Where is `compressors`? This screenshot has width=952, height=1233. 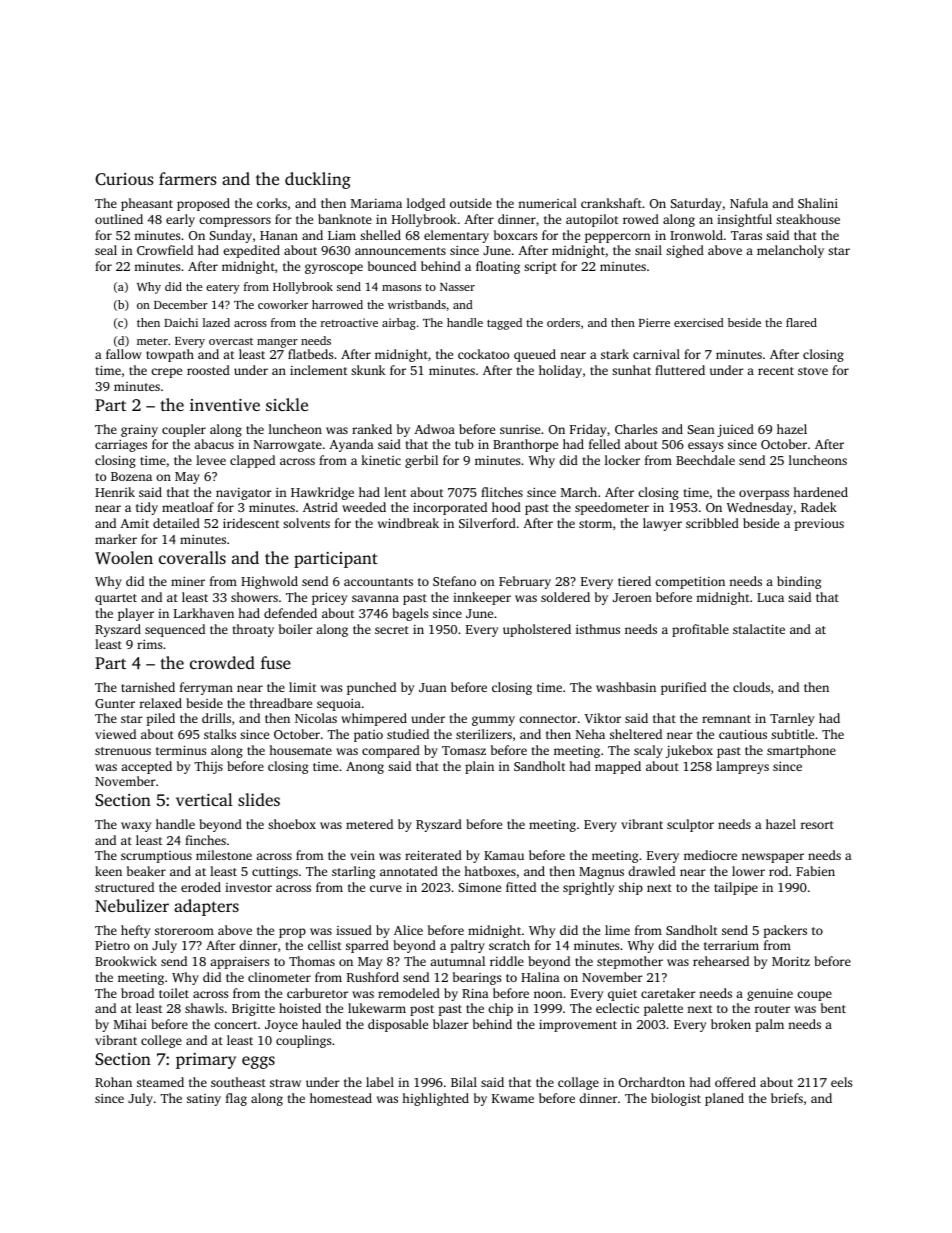 compressors is located at coordinates (235, 222).
